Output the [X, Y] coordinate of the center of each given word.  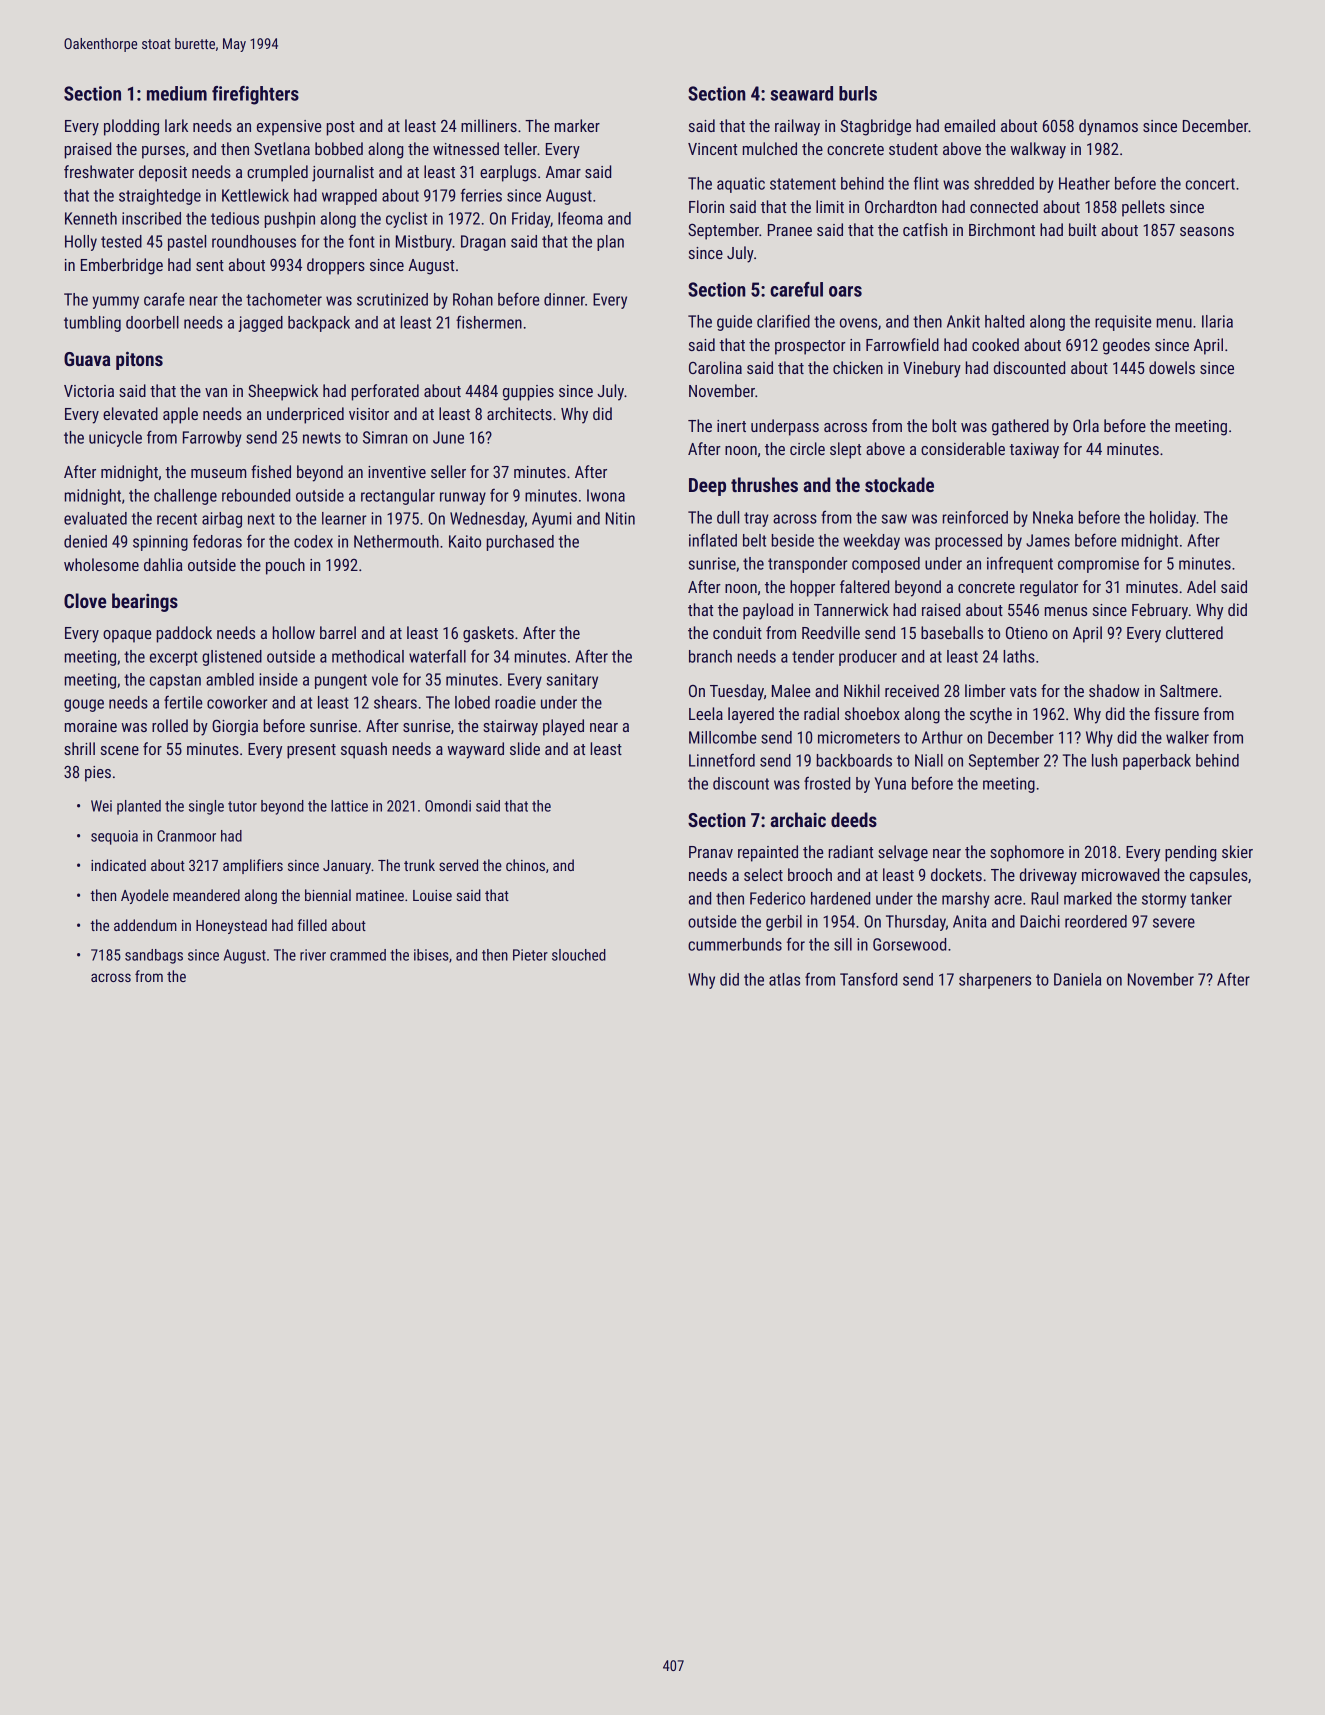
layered [751, 715]
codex [313, 541]
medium [177, 93]
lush [1104, 760]
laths [1019, 656]
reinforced [975, 517]
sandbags [154, 956]
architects [519, 413]
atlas [784, 979]
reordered [1096, 921]
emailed [969, 125]
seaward [801, 93]
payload [768, 611]
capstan [175, 681]
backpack [319, 324]
